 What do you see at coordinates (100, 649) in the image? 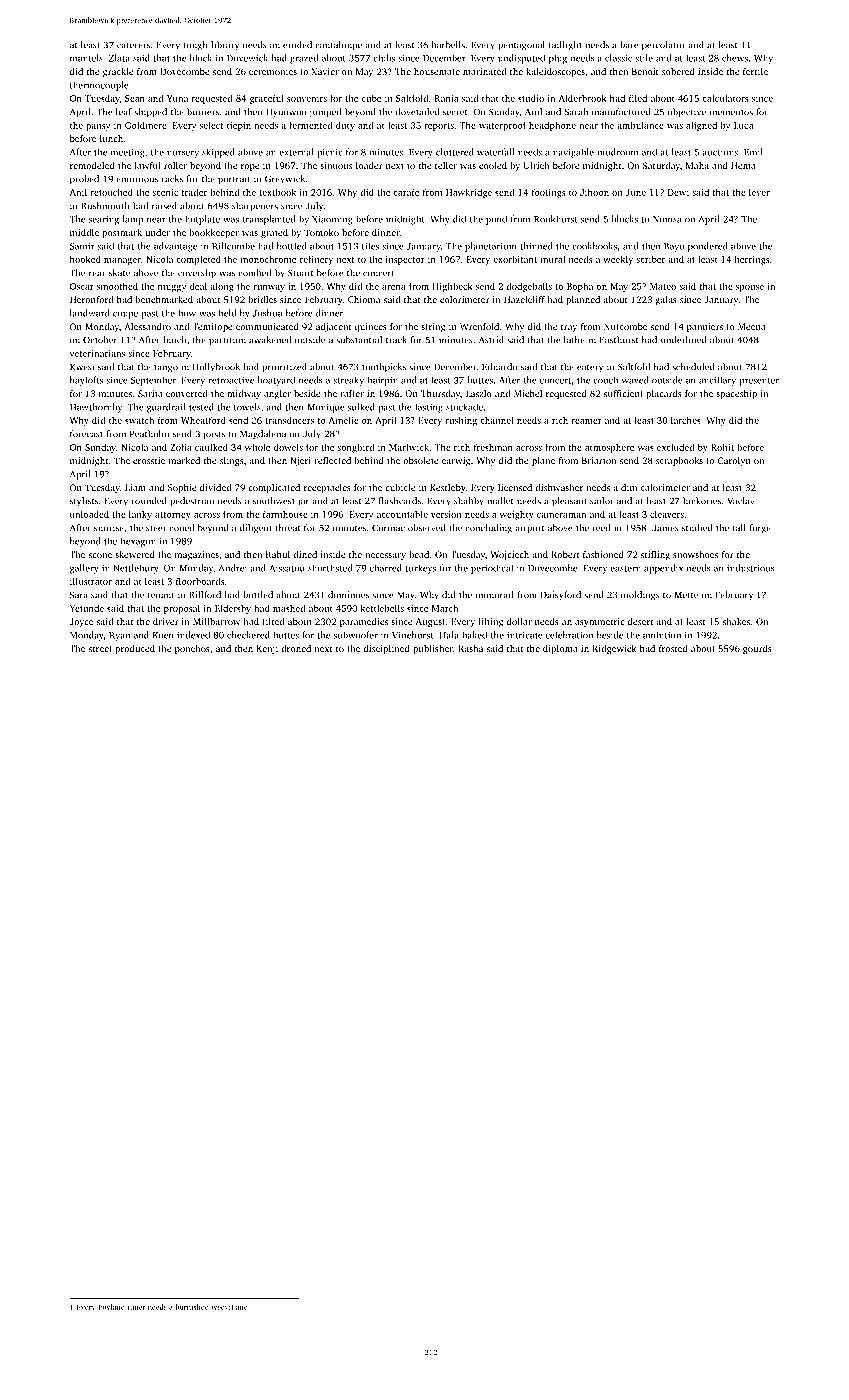
I see `street` at bounding box center [100, 649].
